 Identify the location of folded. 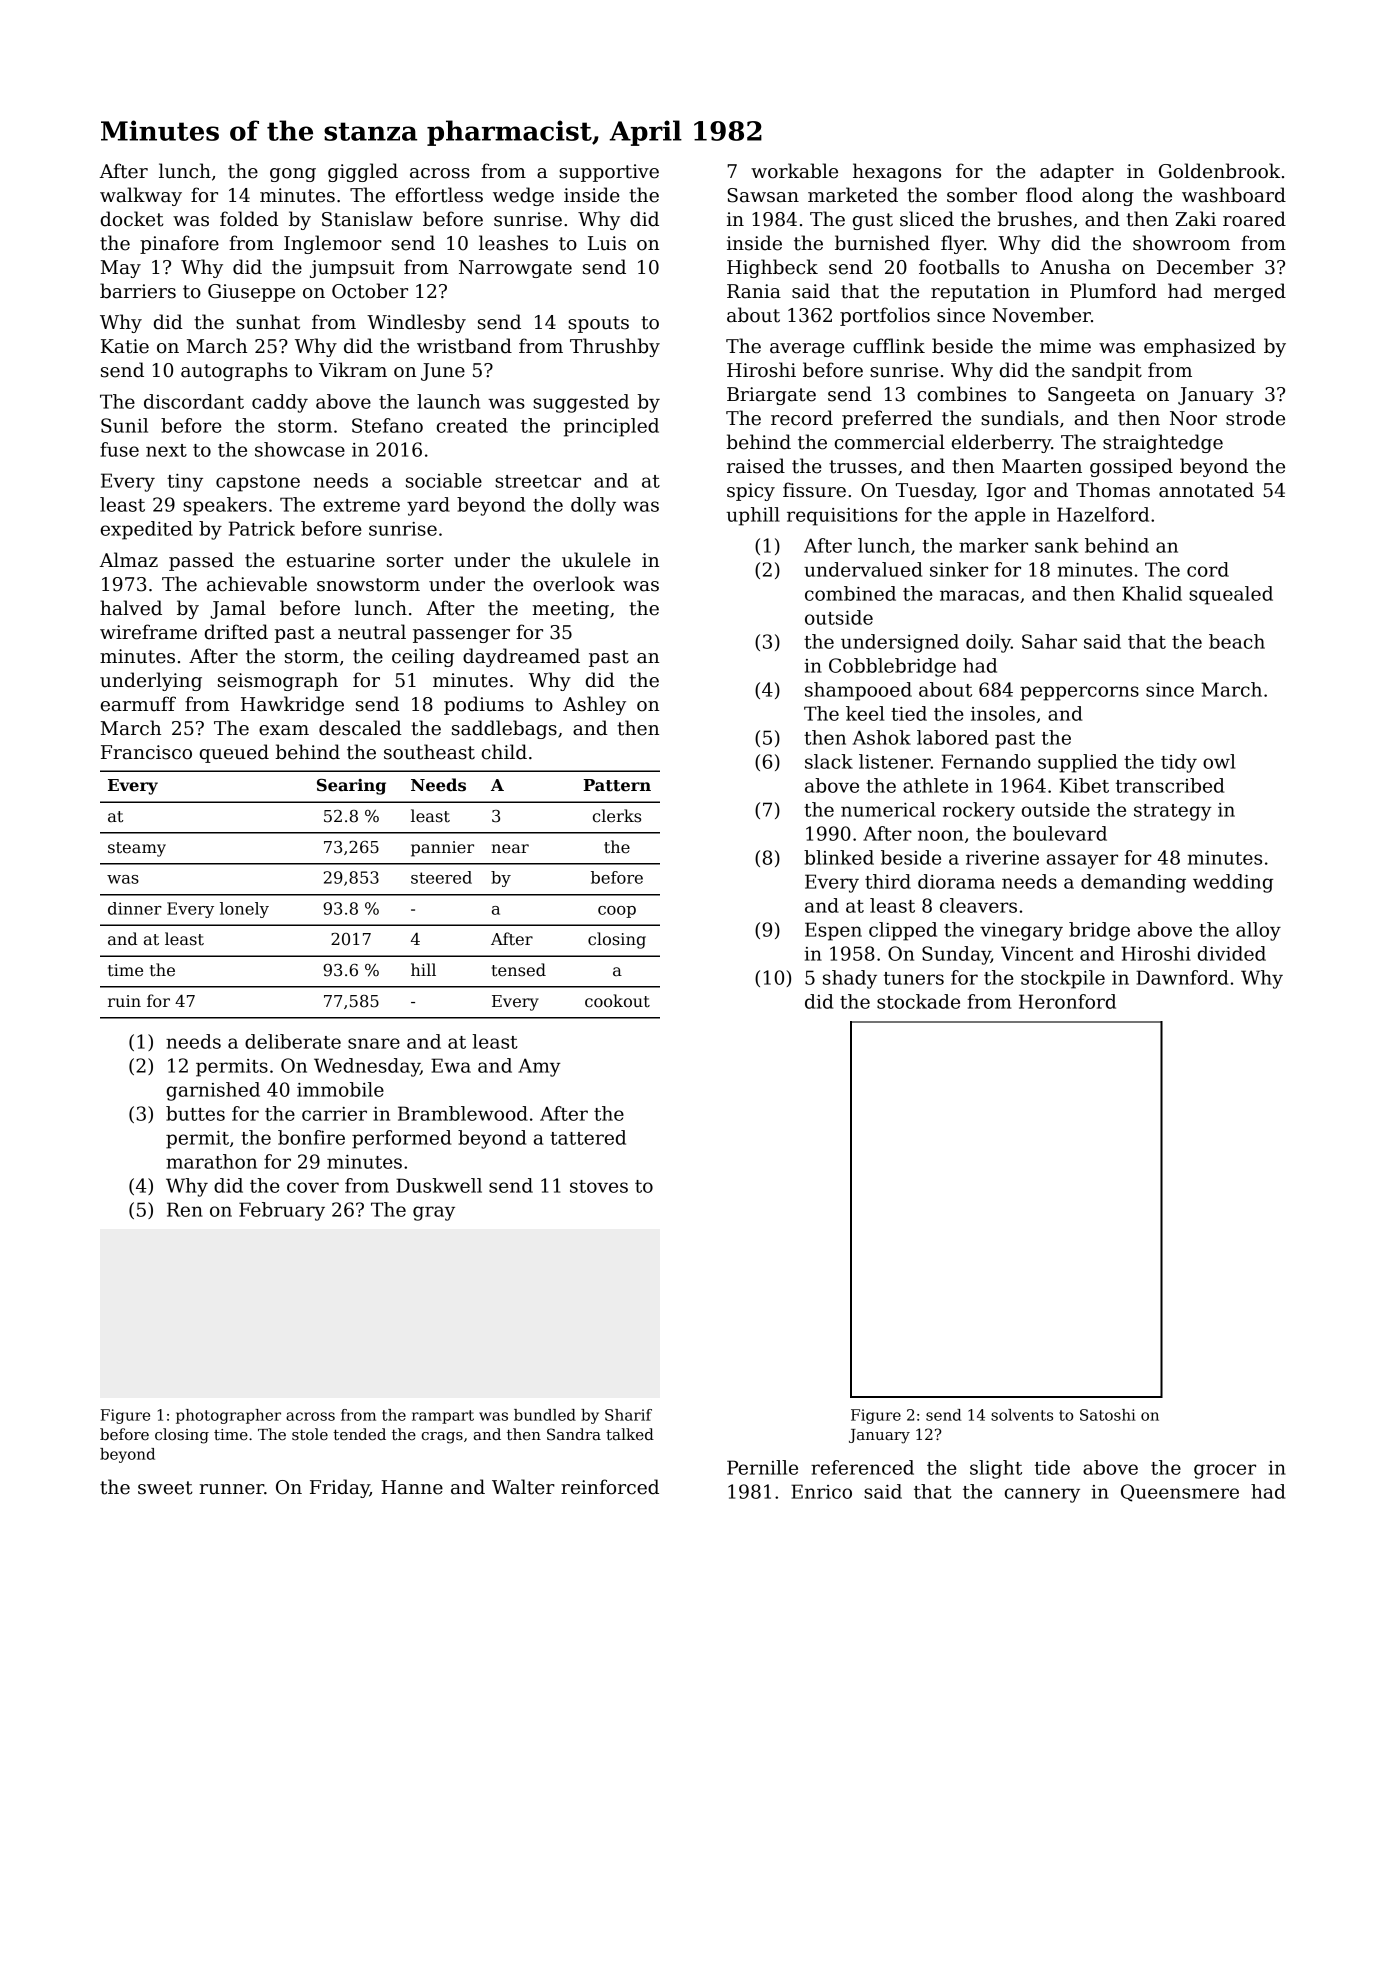
(249, 219).
